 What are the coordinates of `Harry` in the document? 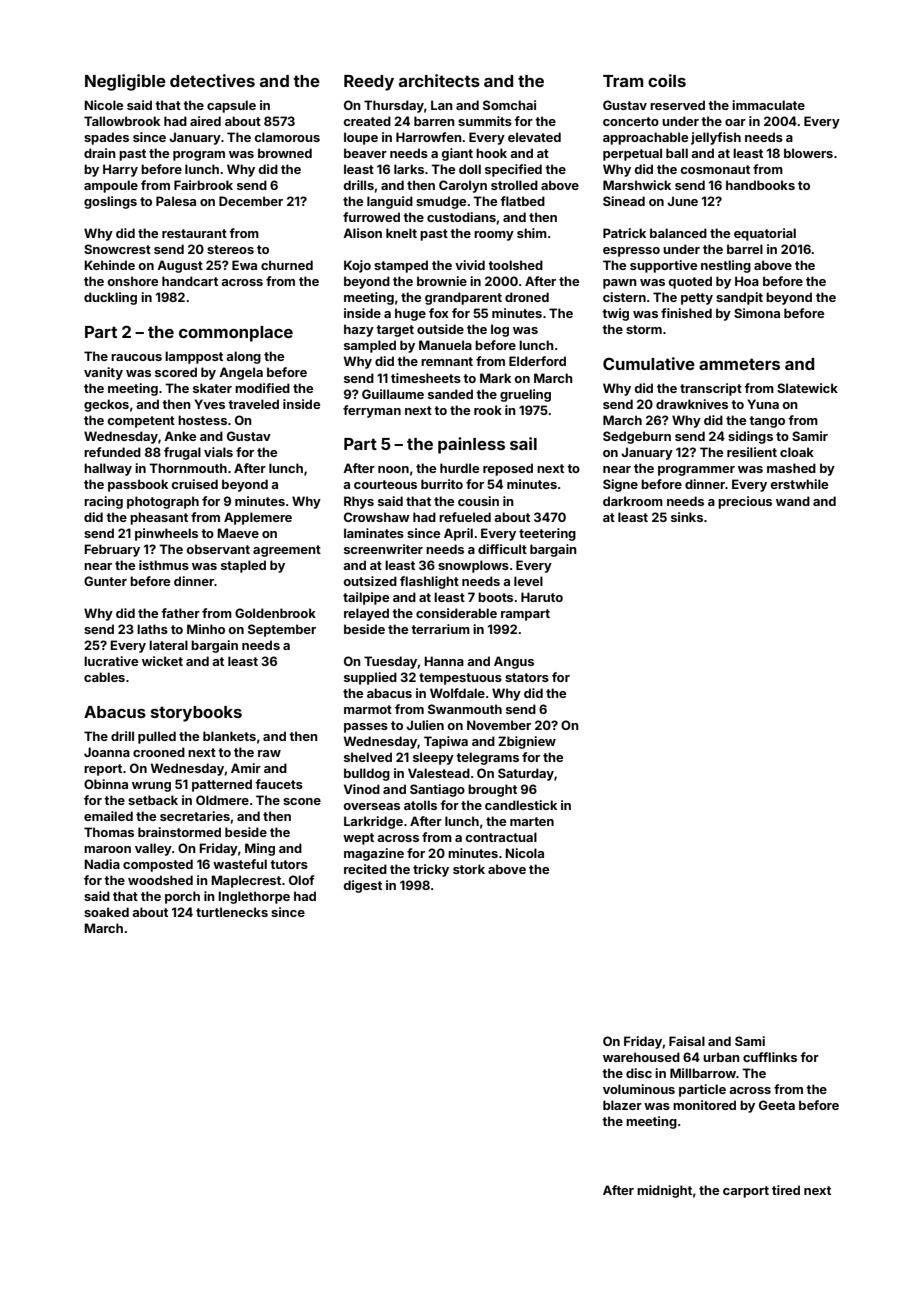 It's located at (120, 170).
